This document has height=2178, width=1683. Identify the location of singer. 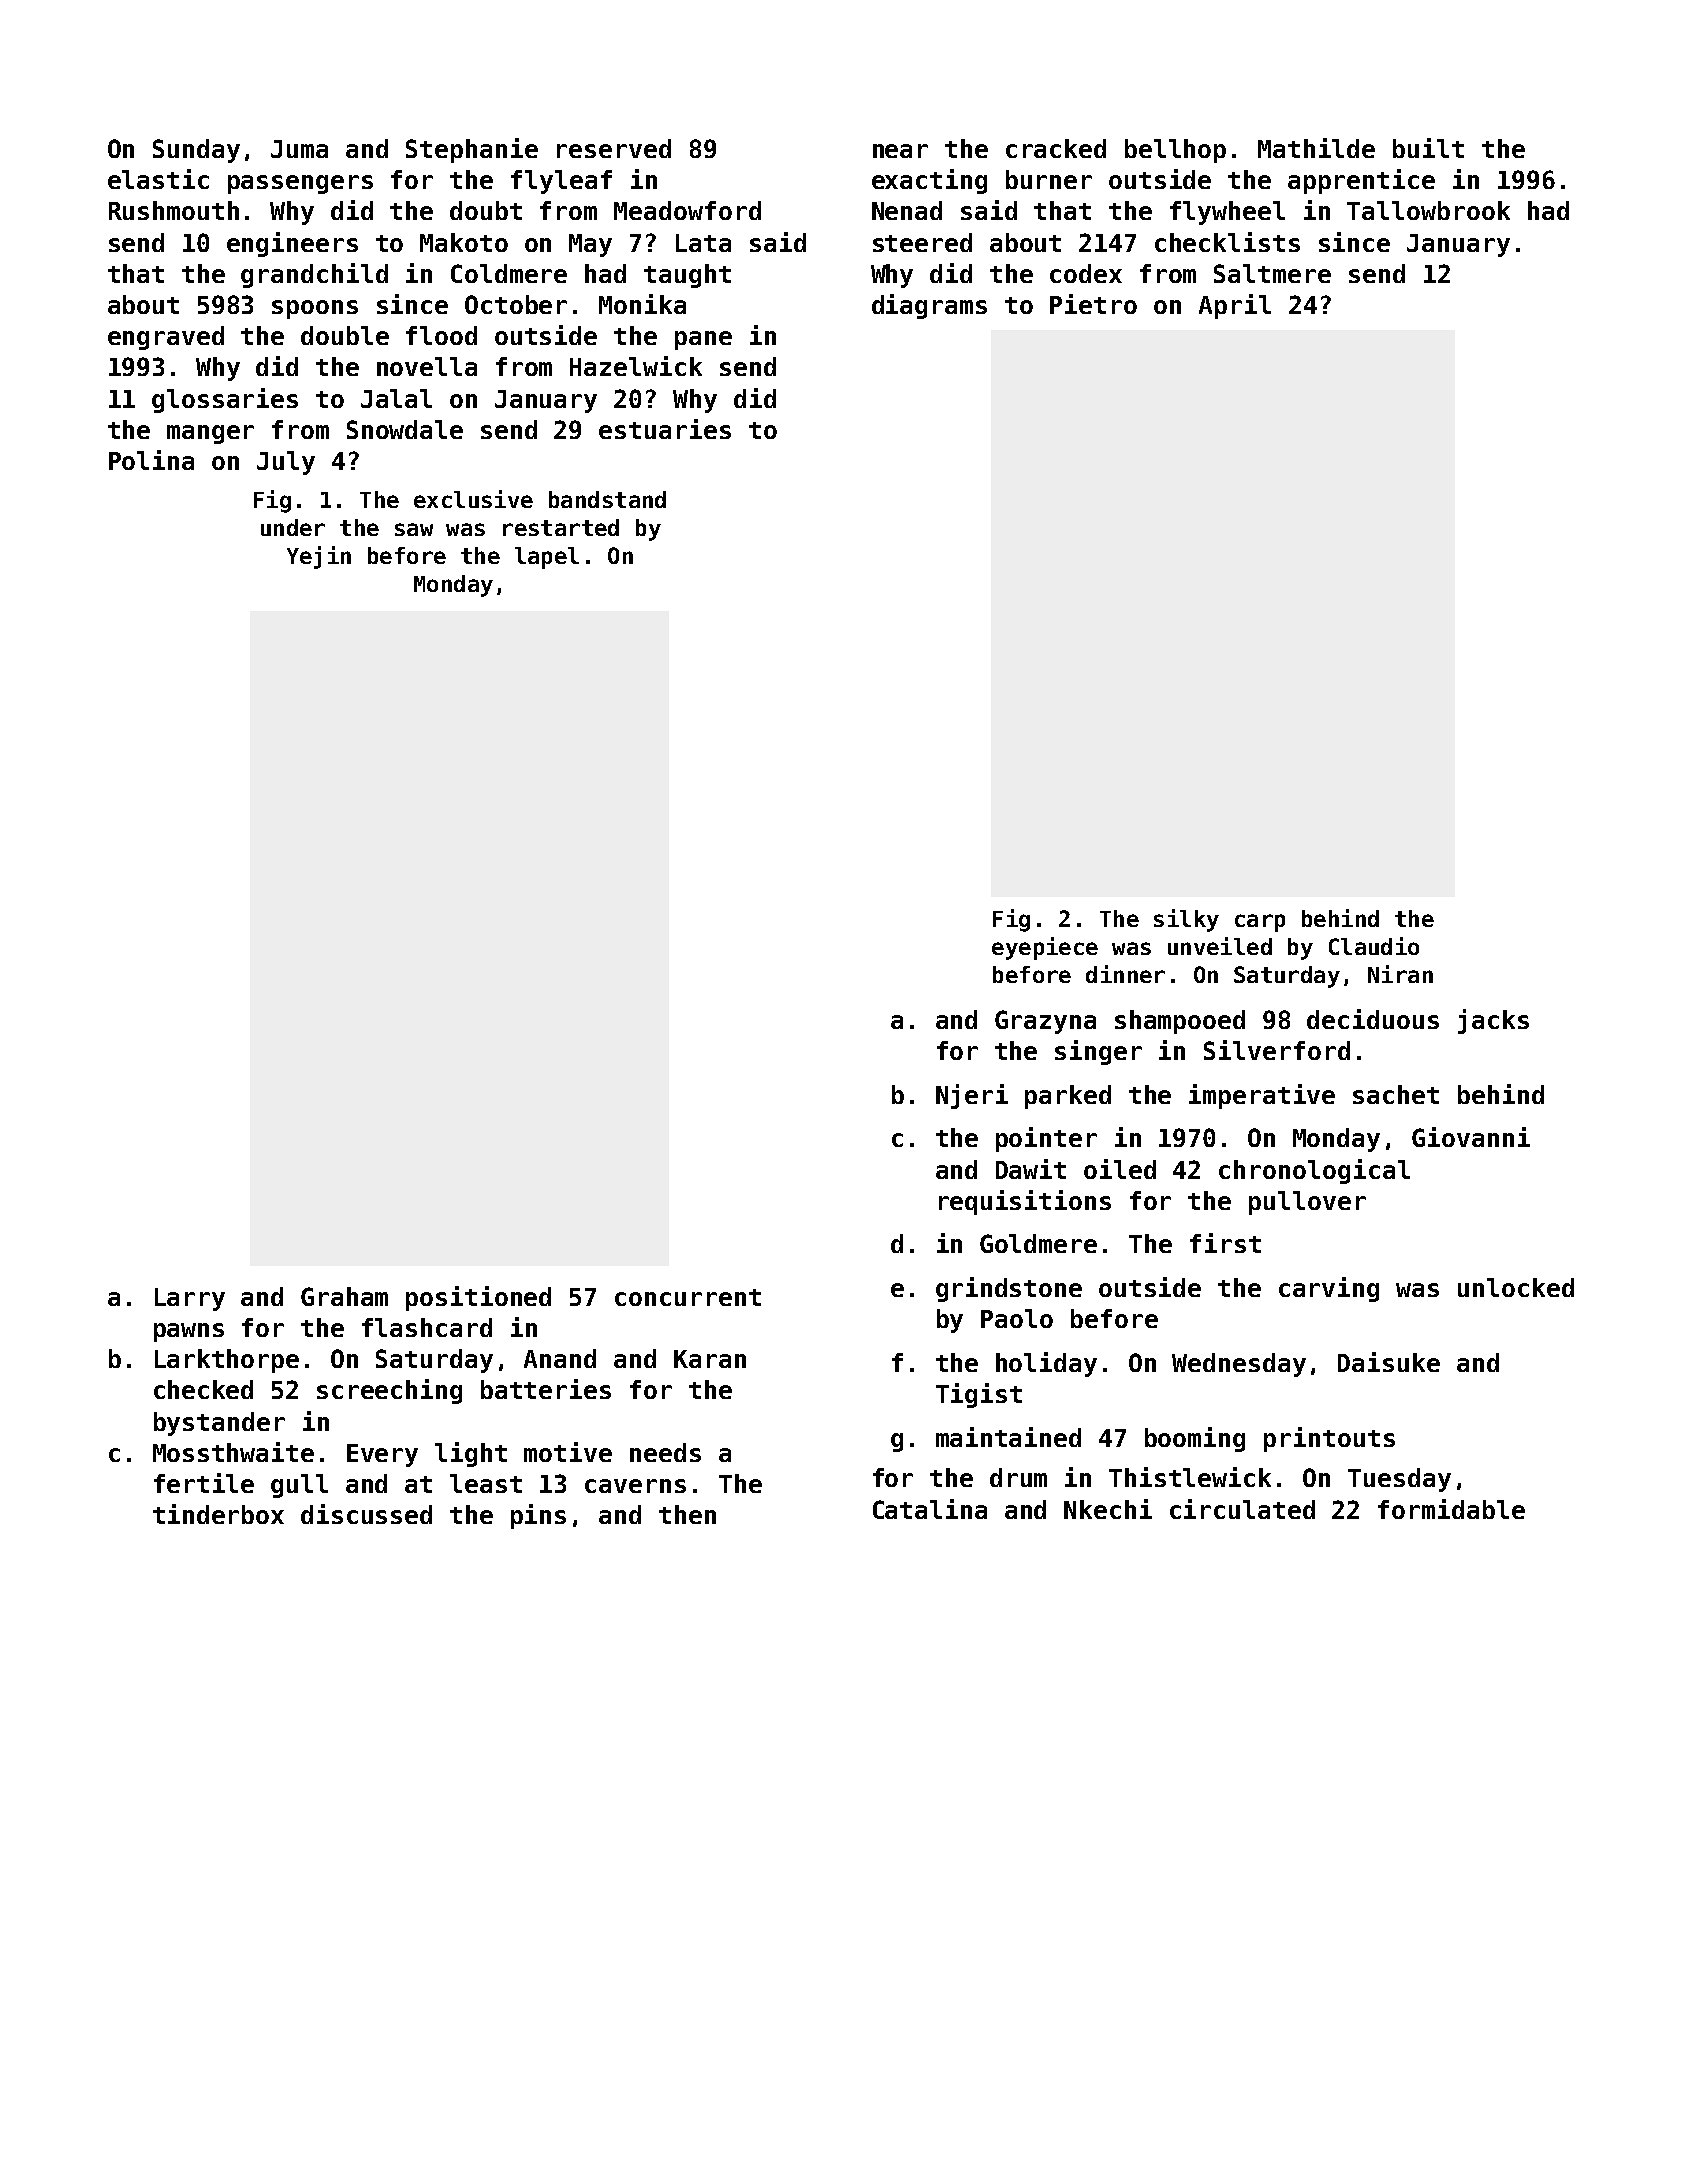
(1098, 1052).
